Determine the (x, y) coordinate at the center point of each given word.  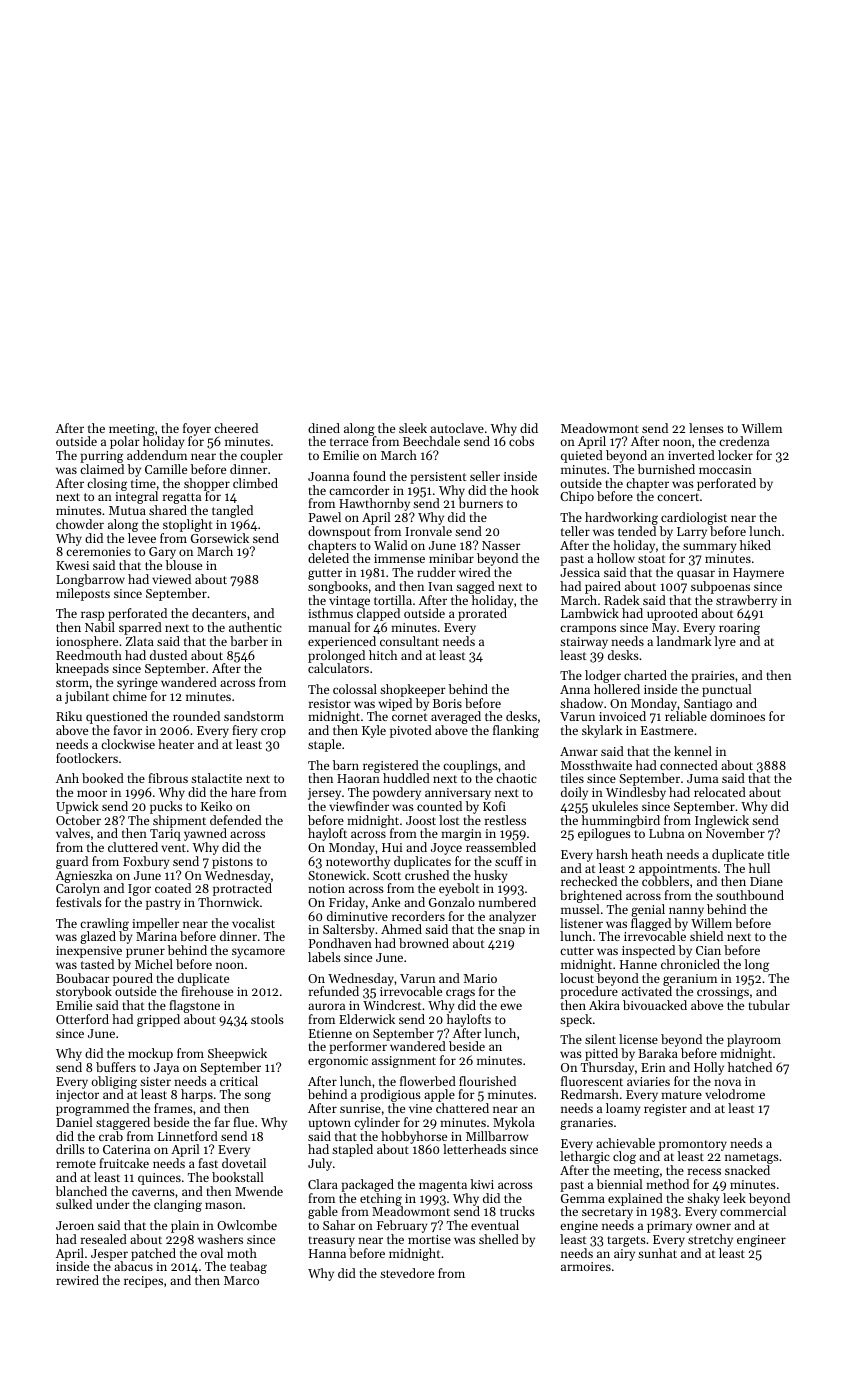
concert (678, 497)
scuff (509, 861)
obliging (114, 1083)
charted (645, 675)
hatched (750, 1067)
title (778, 854)
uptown (330, 1124)
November (735, 833)
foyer (197, 430)
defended (236, 820)
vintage (349, 602)
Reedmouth (89, 655)
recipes (143, 1282)
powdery (397, 793)
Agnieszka (84, 877)
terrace (349, 442)
